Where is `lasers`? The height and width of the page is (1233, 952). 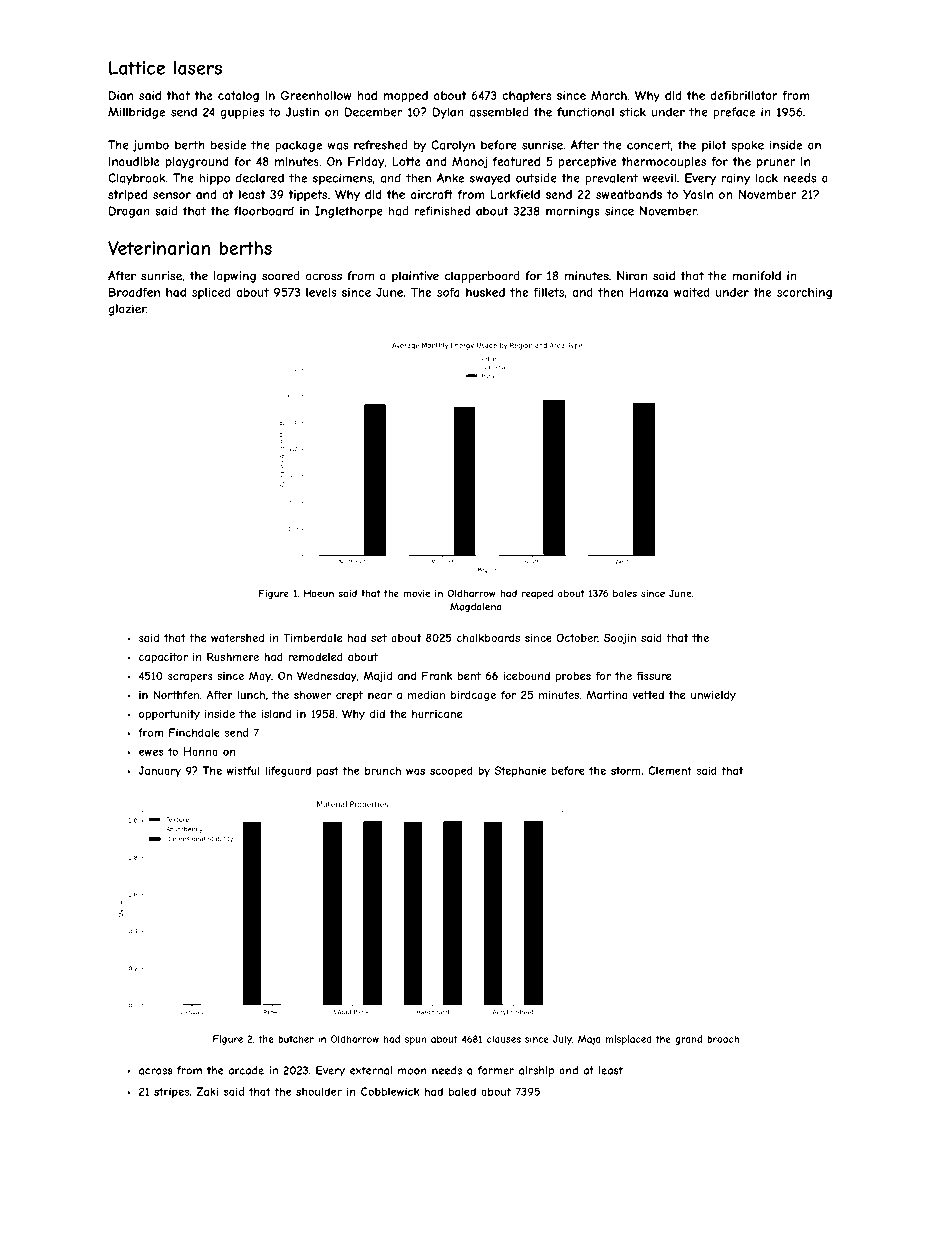 lasers is located at coordinates (198, 68).
